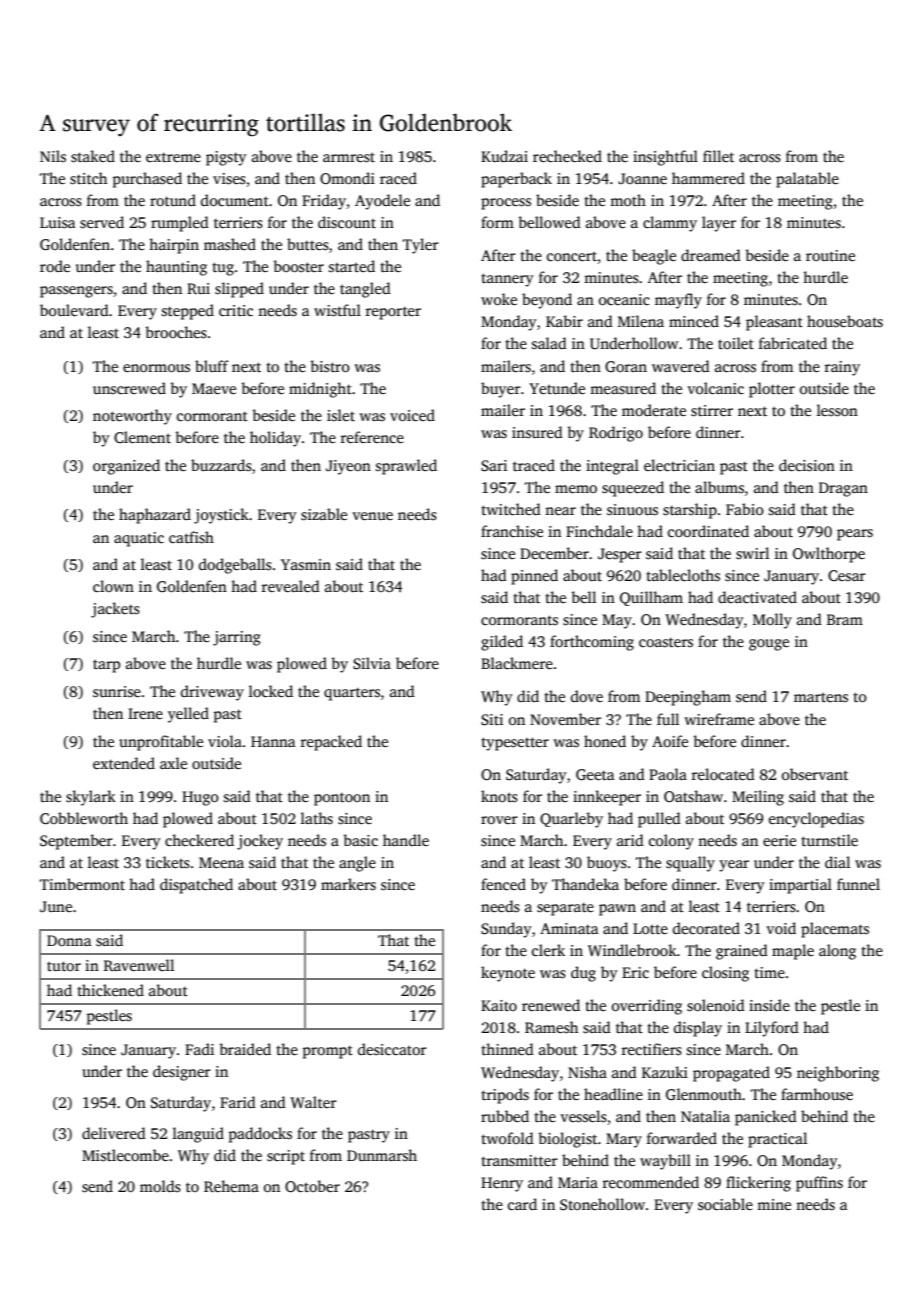 Image resolution: width=924 pixels, height=1308 pixels. Describe the element at coordinates (349, 157) in the screenshot. I see `armrest` at that location.
